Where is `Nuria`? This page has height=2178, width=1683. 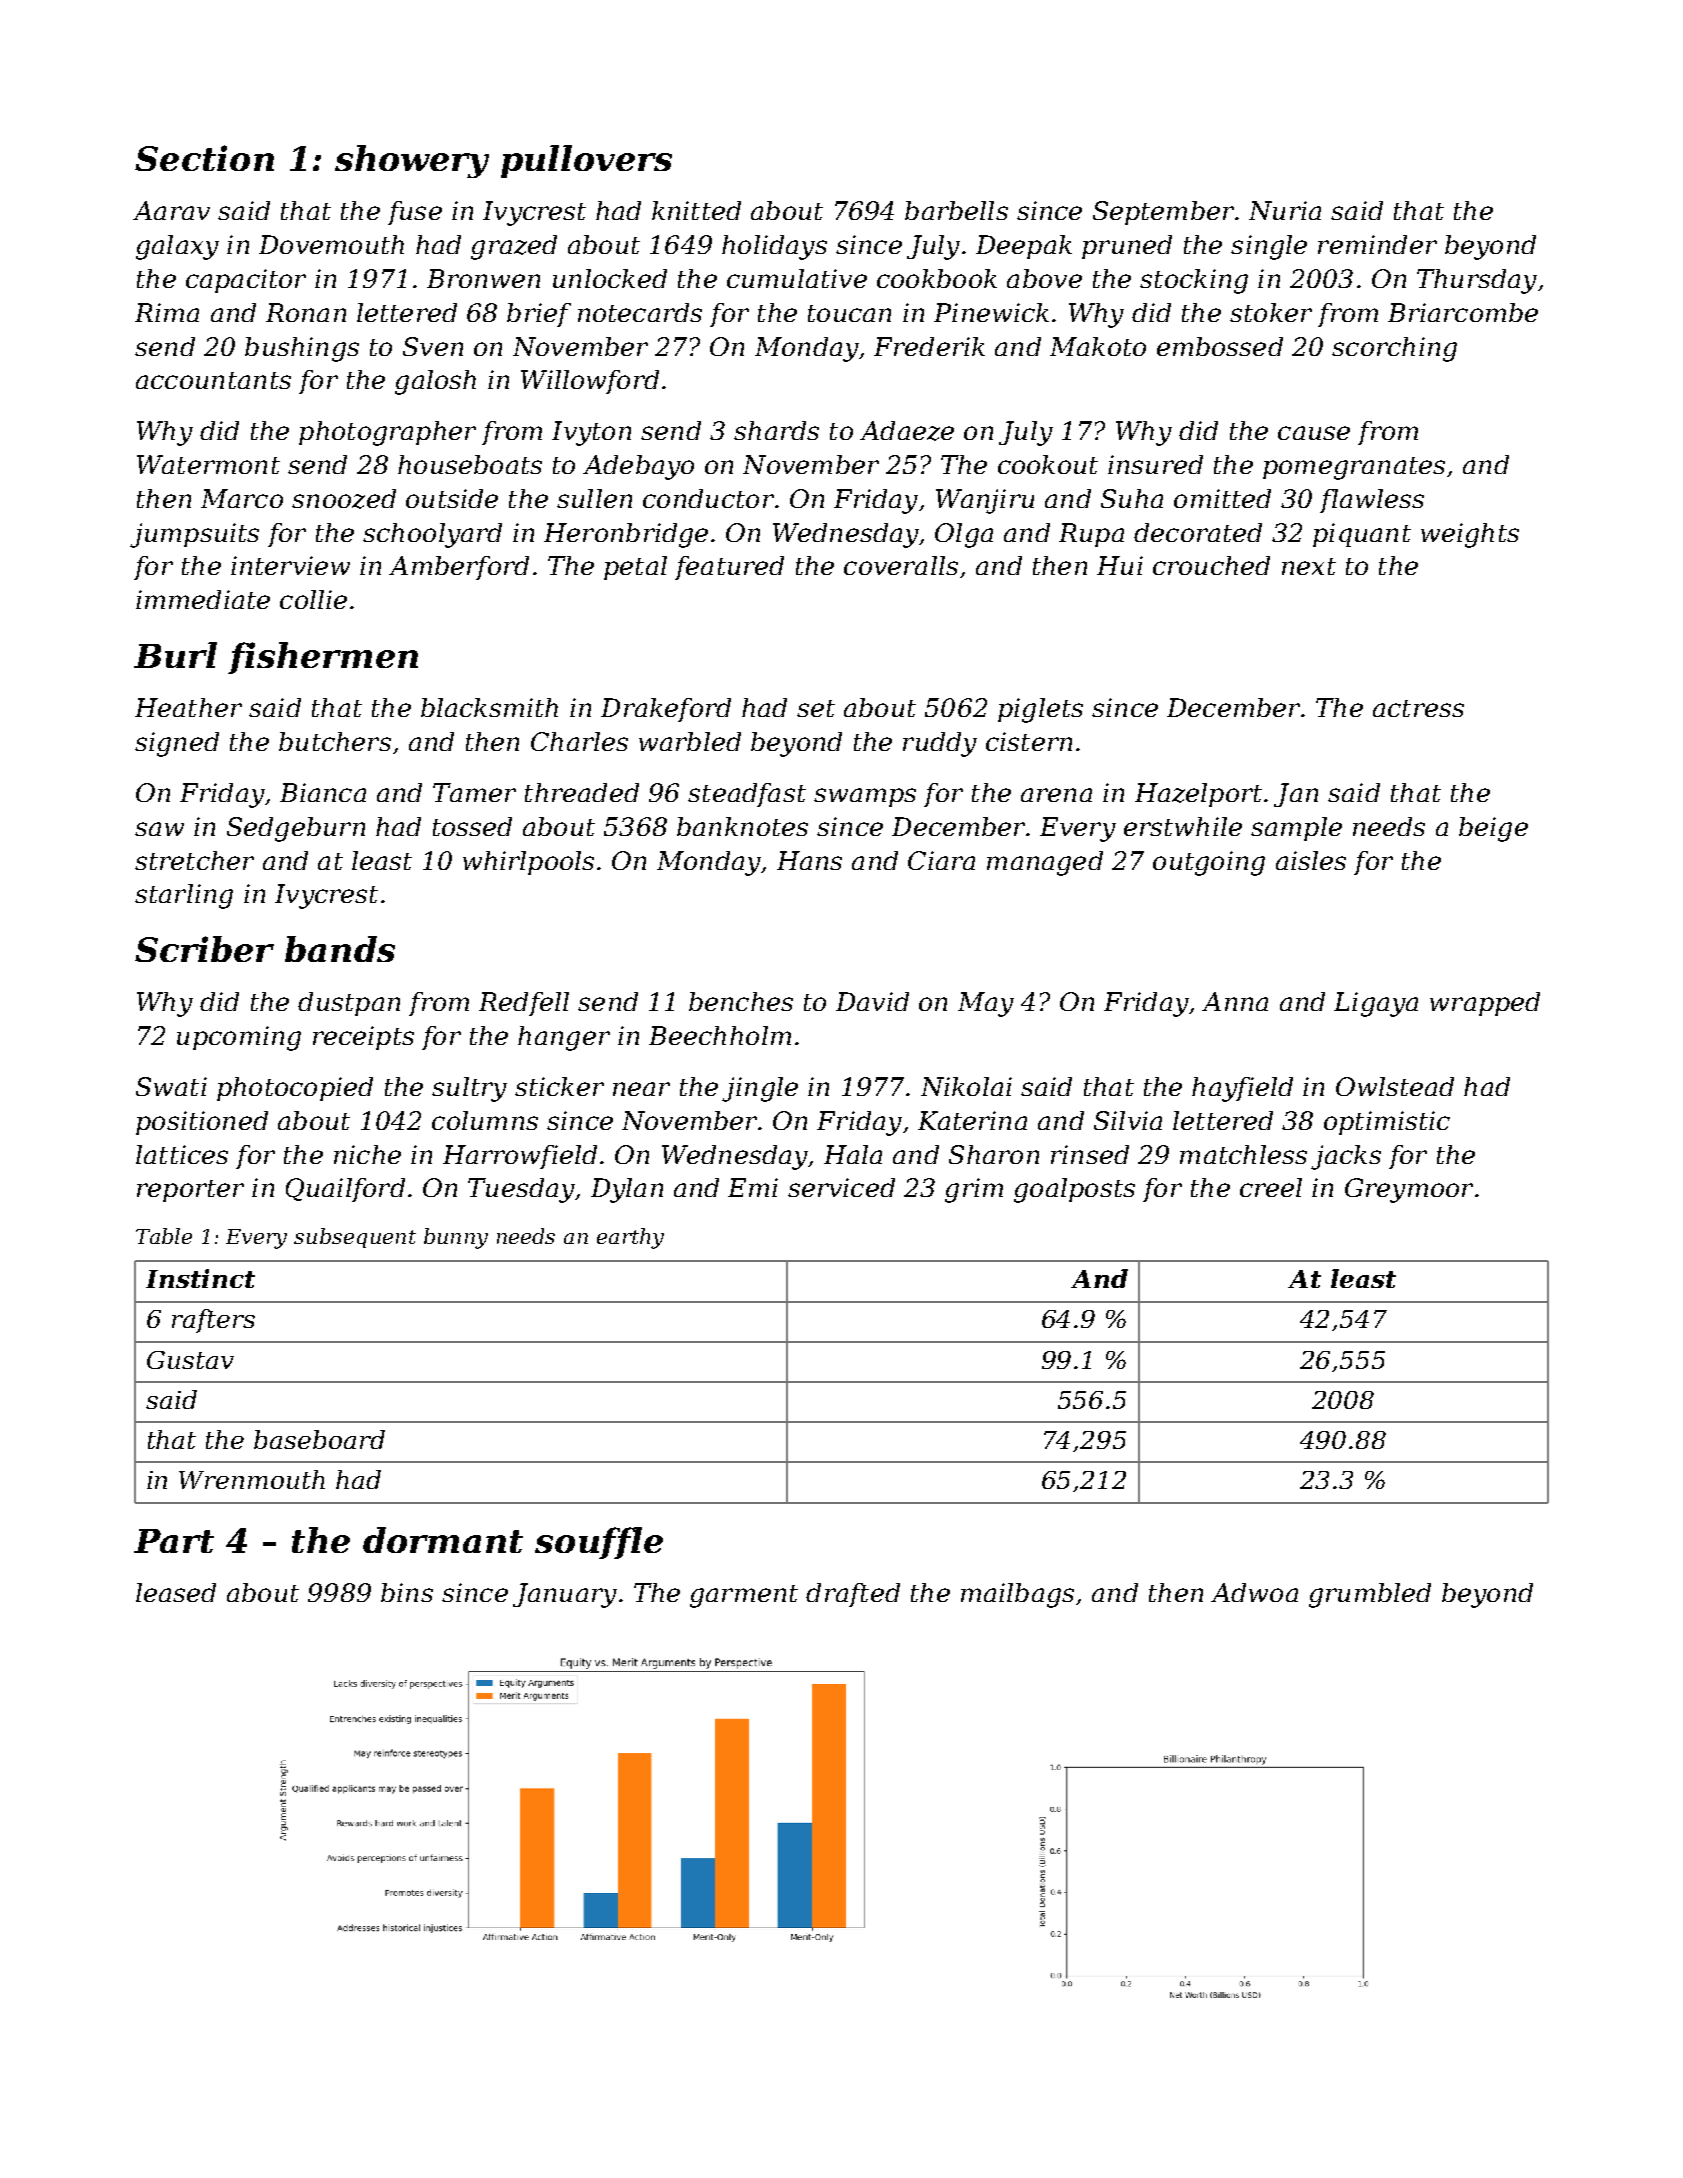 Nuria is located at coordinates (1285, 210).
